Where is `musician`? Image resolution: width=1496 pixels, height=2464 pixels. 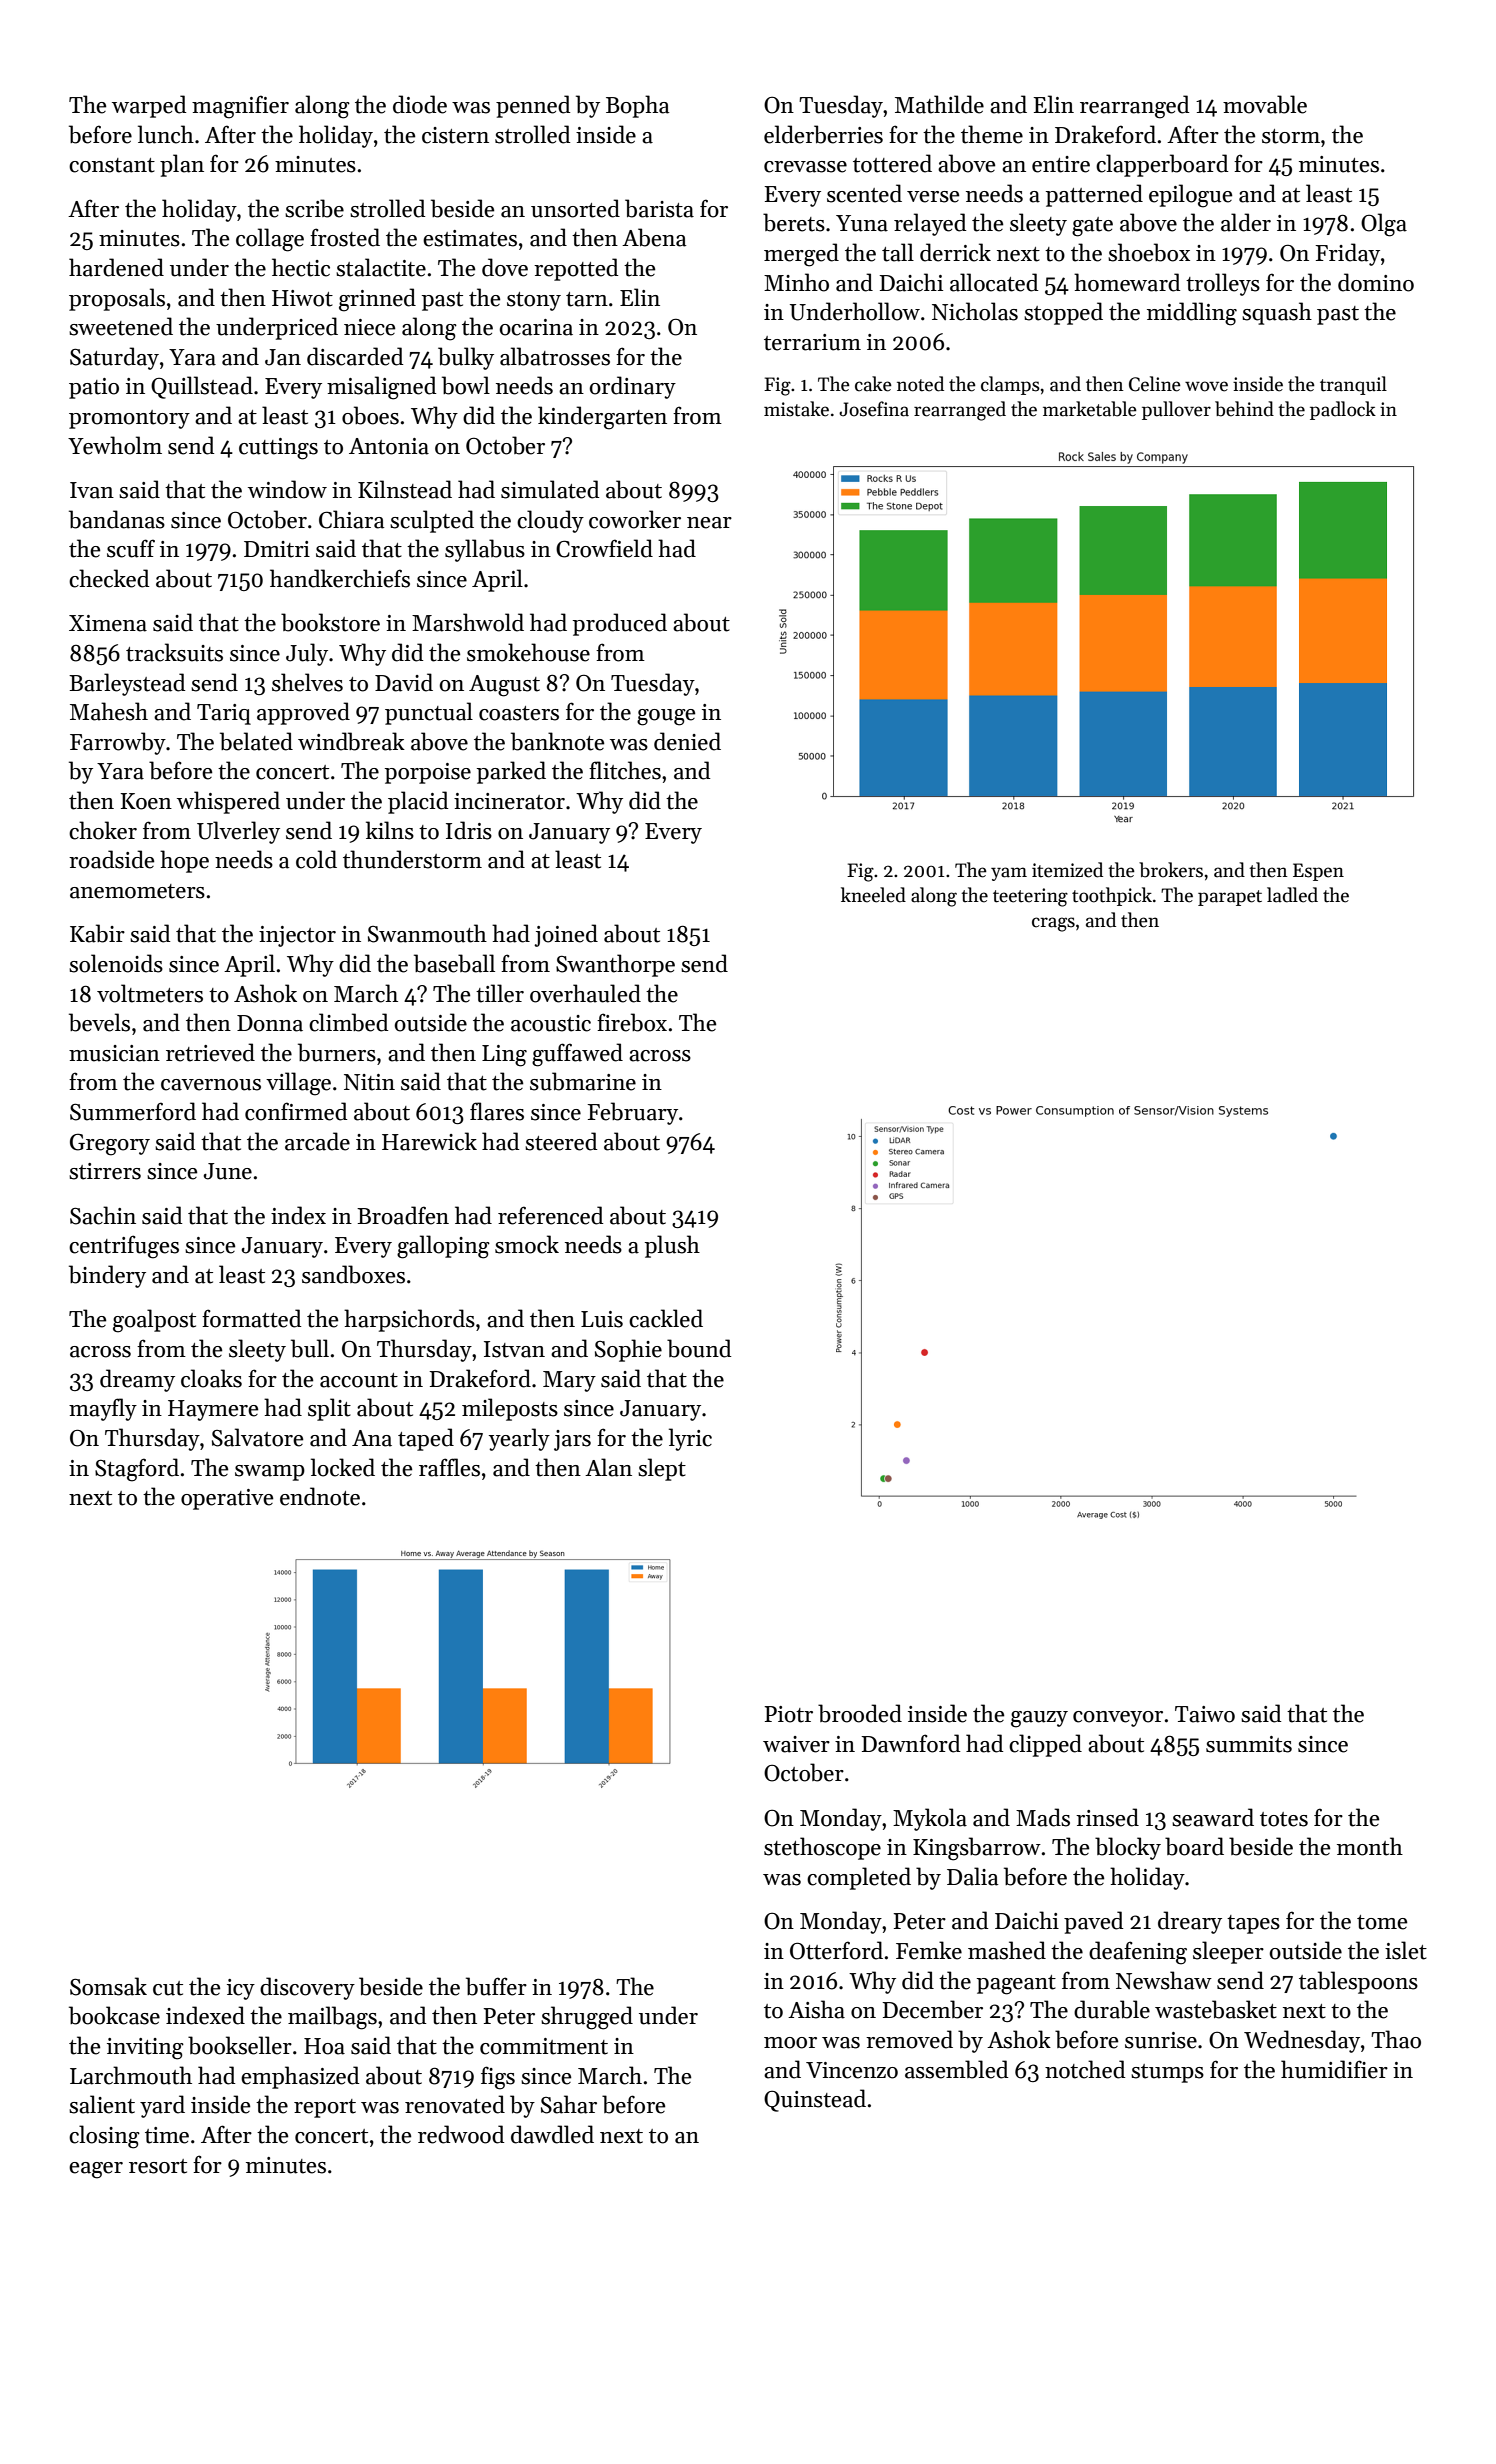 musician is located at coordinates (114, 1053).
